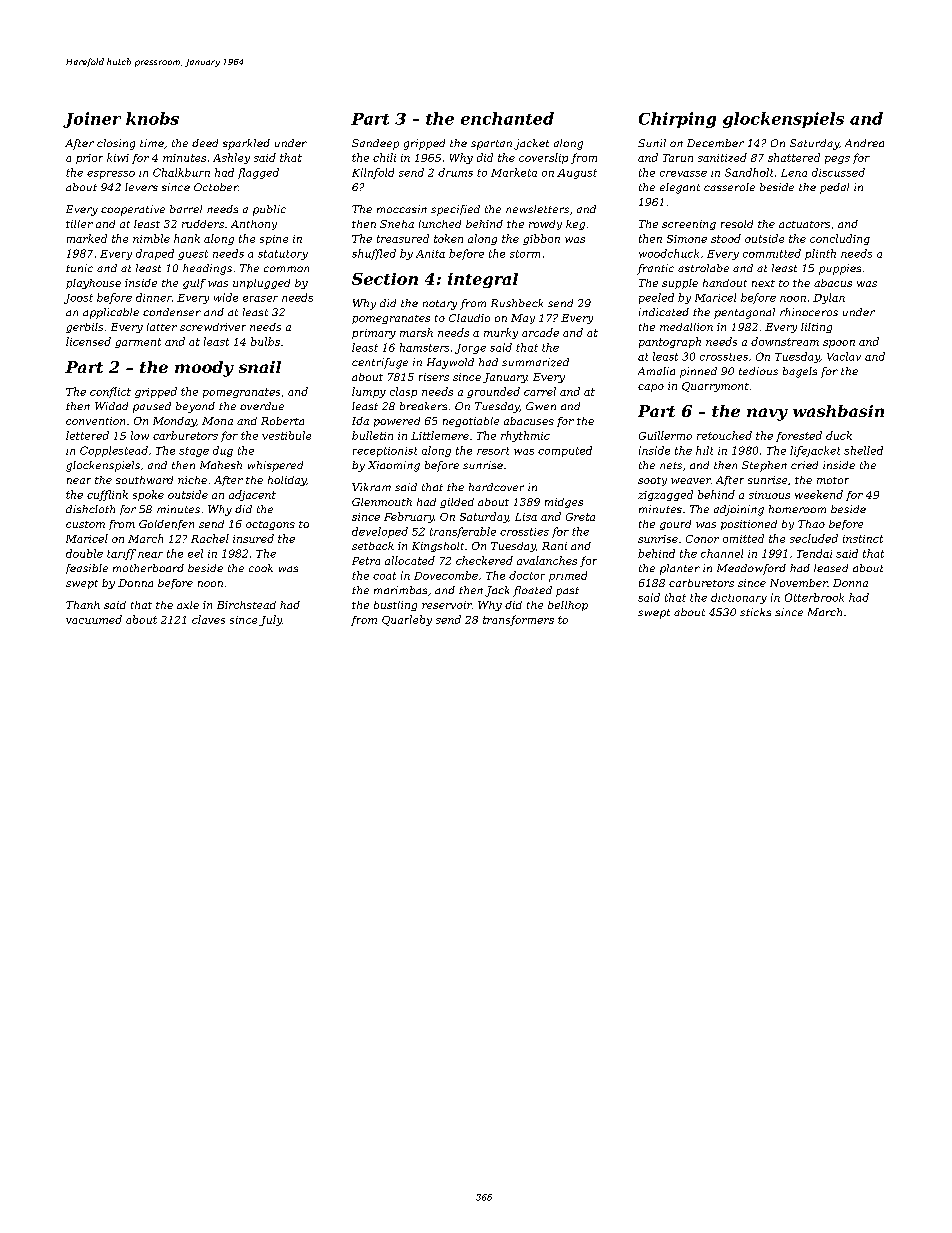  I want to click on screwdriver, so click(213, 327).
